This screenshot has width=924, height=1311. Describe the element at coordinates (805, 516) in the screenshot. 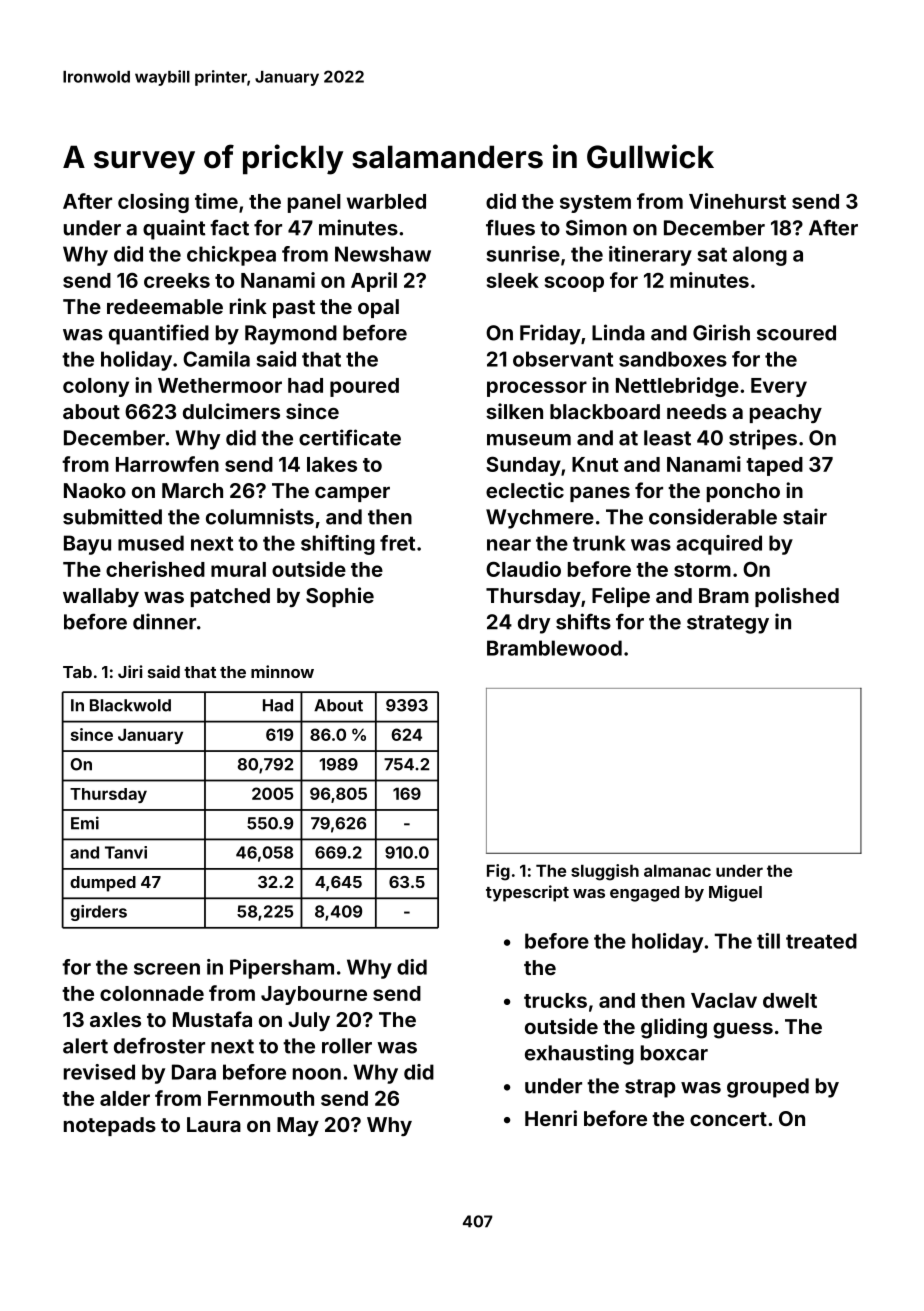

I see `stair` at that location.
